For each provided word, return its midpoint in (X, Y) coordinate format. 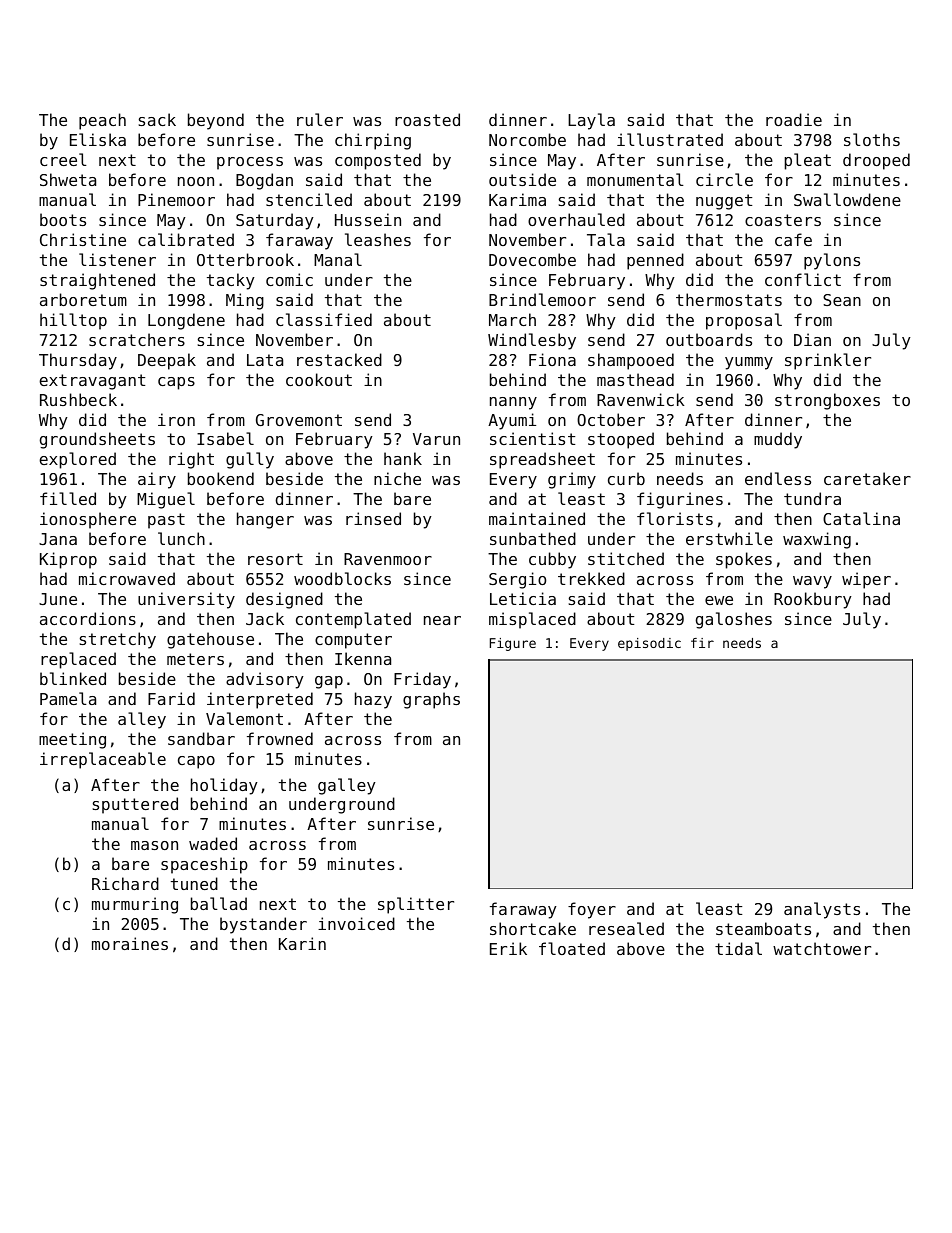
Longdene (186, 321)
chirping (373, 141)
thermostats (729, 299)
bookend (221, 478)
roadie (794, 119)
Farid (171, 698)
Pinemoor (176, 199)
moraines (130, 943)
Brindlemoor (542, 299)
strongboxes (827, 401)
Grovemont (299, 420)
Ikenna (363, 658)
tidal (738, 948)
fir (702, 643)
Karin (302, 943)
